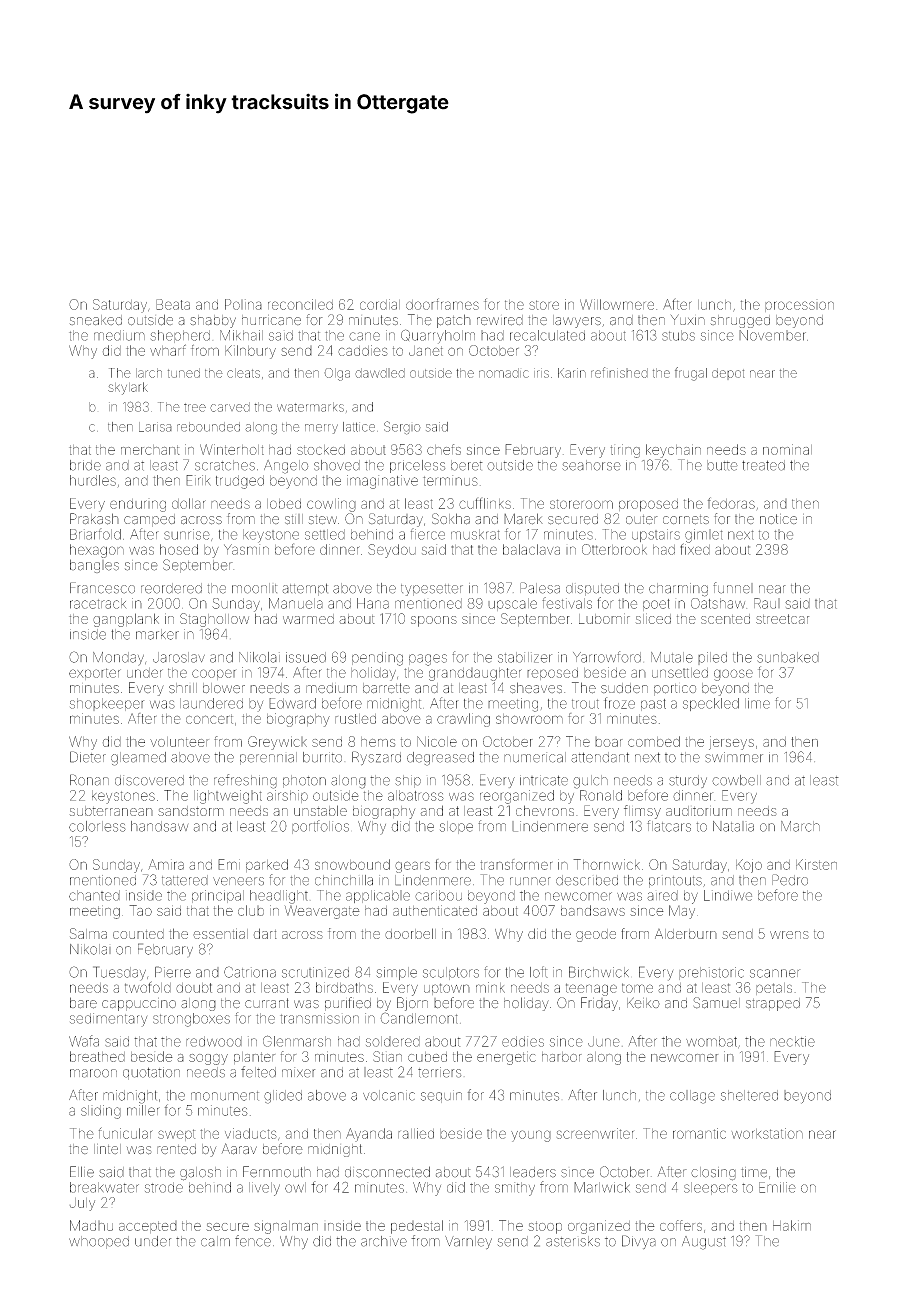 The image size is (908, 1316). Describe the element at coordinates (545, 810) in the page. I see `chevrons` at that location.
